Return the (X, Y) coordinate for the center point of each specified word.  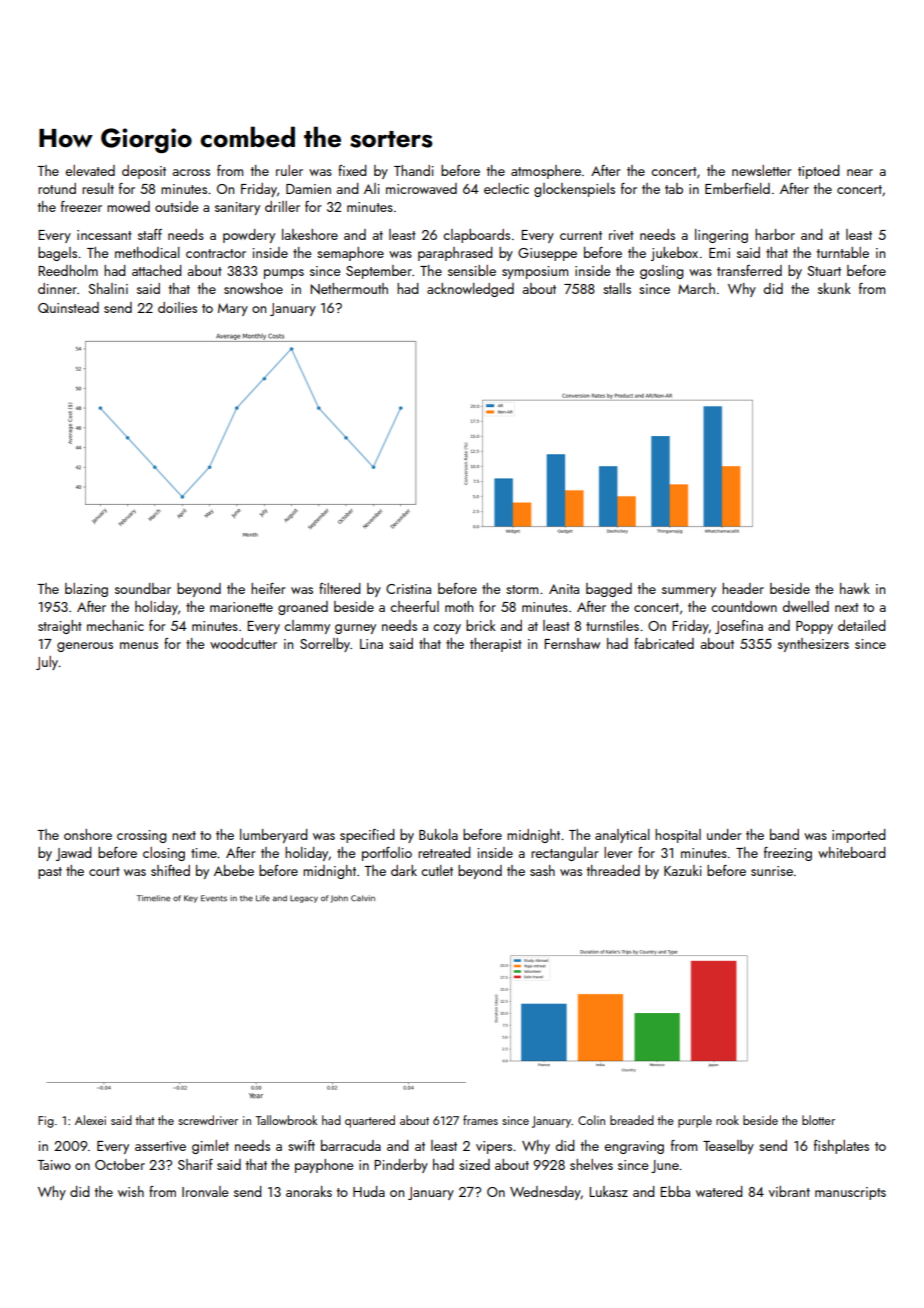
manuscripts (850, 1193)
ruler (289, 170)
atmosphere (546, 172)
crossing (142, 836)
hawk (855, 588)
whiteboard (852, 852)
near (860, 172)
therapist (496, 645)
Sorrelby (325, 645)
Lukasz (608, 1191)
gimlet (210, 1147)
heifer (268, 588)
